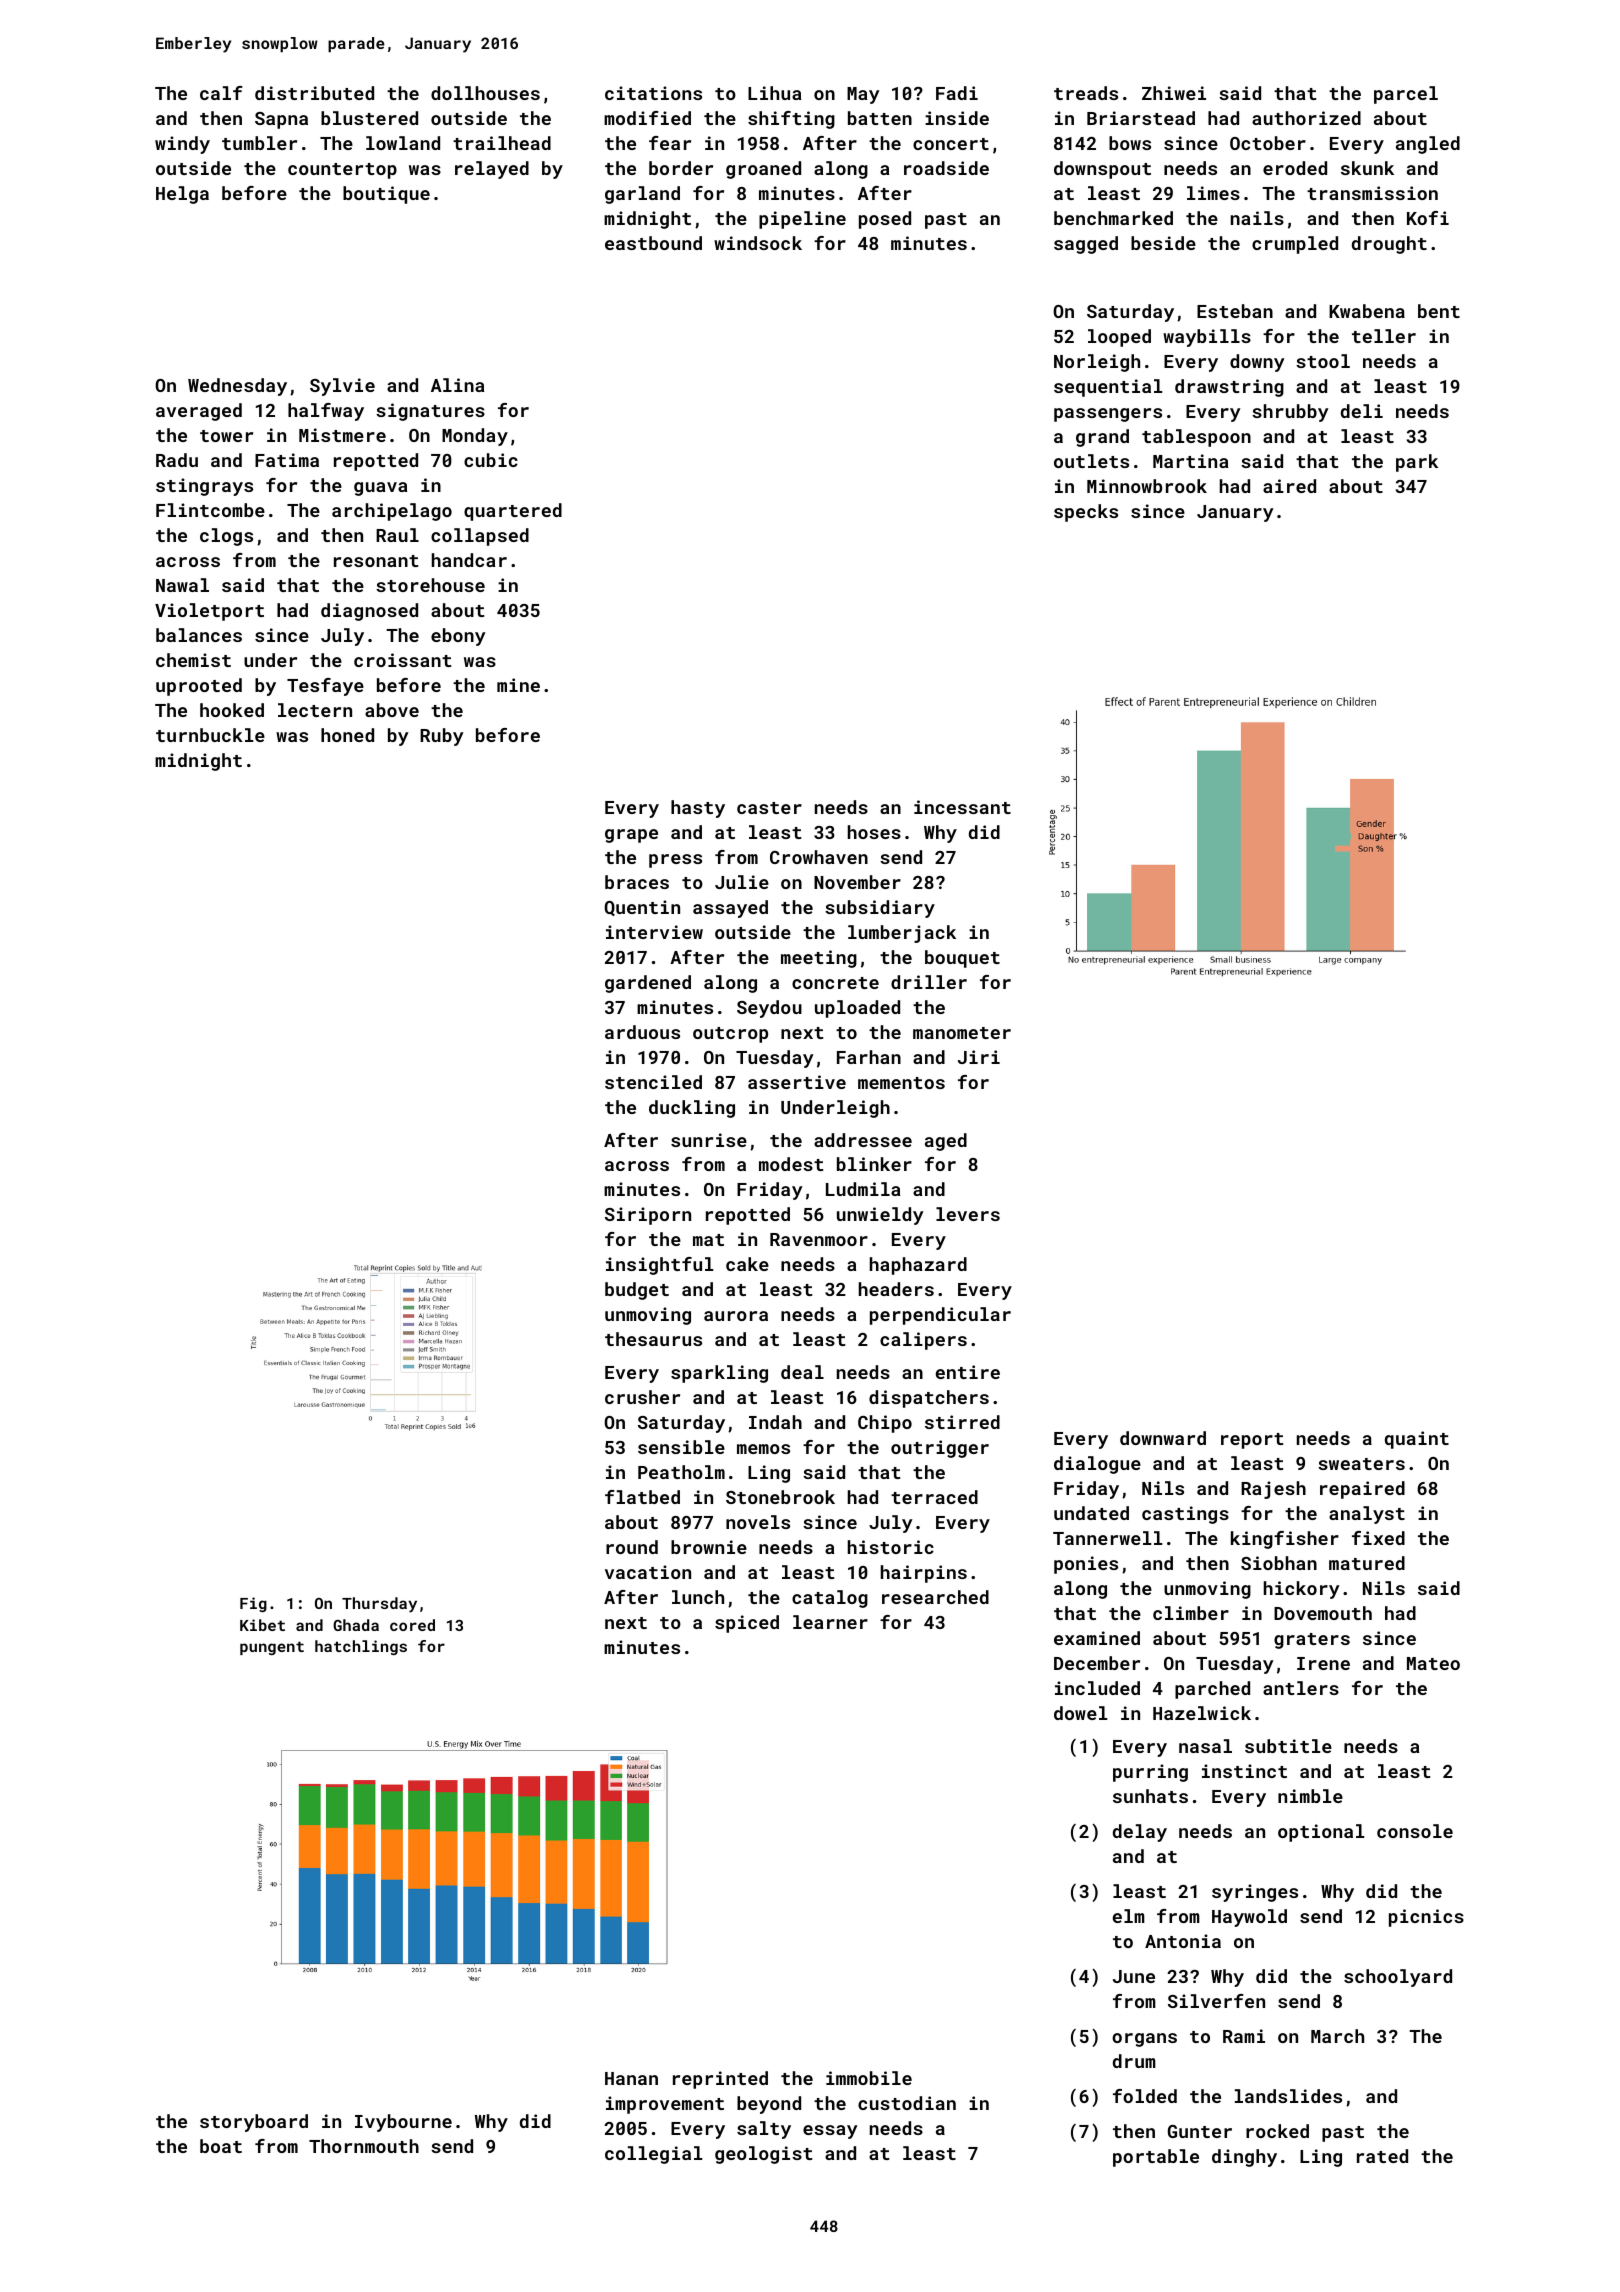 This screenshot has height=2292, width=1620. What do you see at coordinates (642, 908) in the screenshot?
I see `Quentin` at bounding box center [642, 908].
